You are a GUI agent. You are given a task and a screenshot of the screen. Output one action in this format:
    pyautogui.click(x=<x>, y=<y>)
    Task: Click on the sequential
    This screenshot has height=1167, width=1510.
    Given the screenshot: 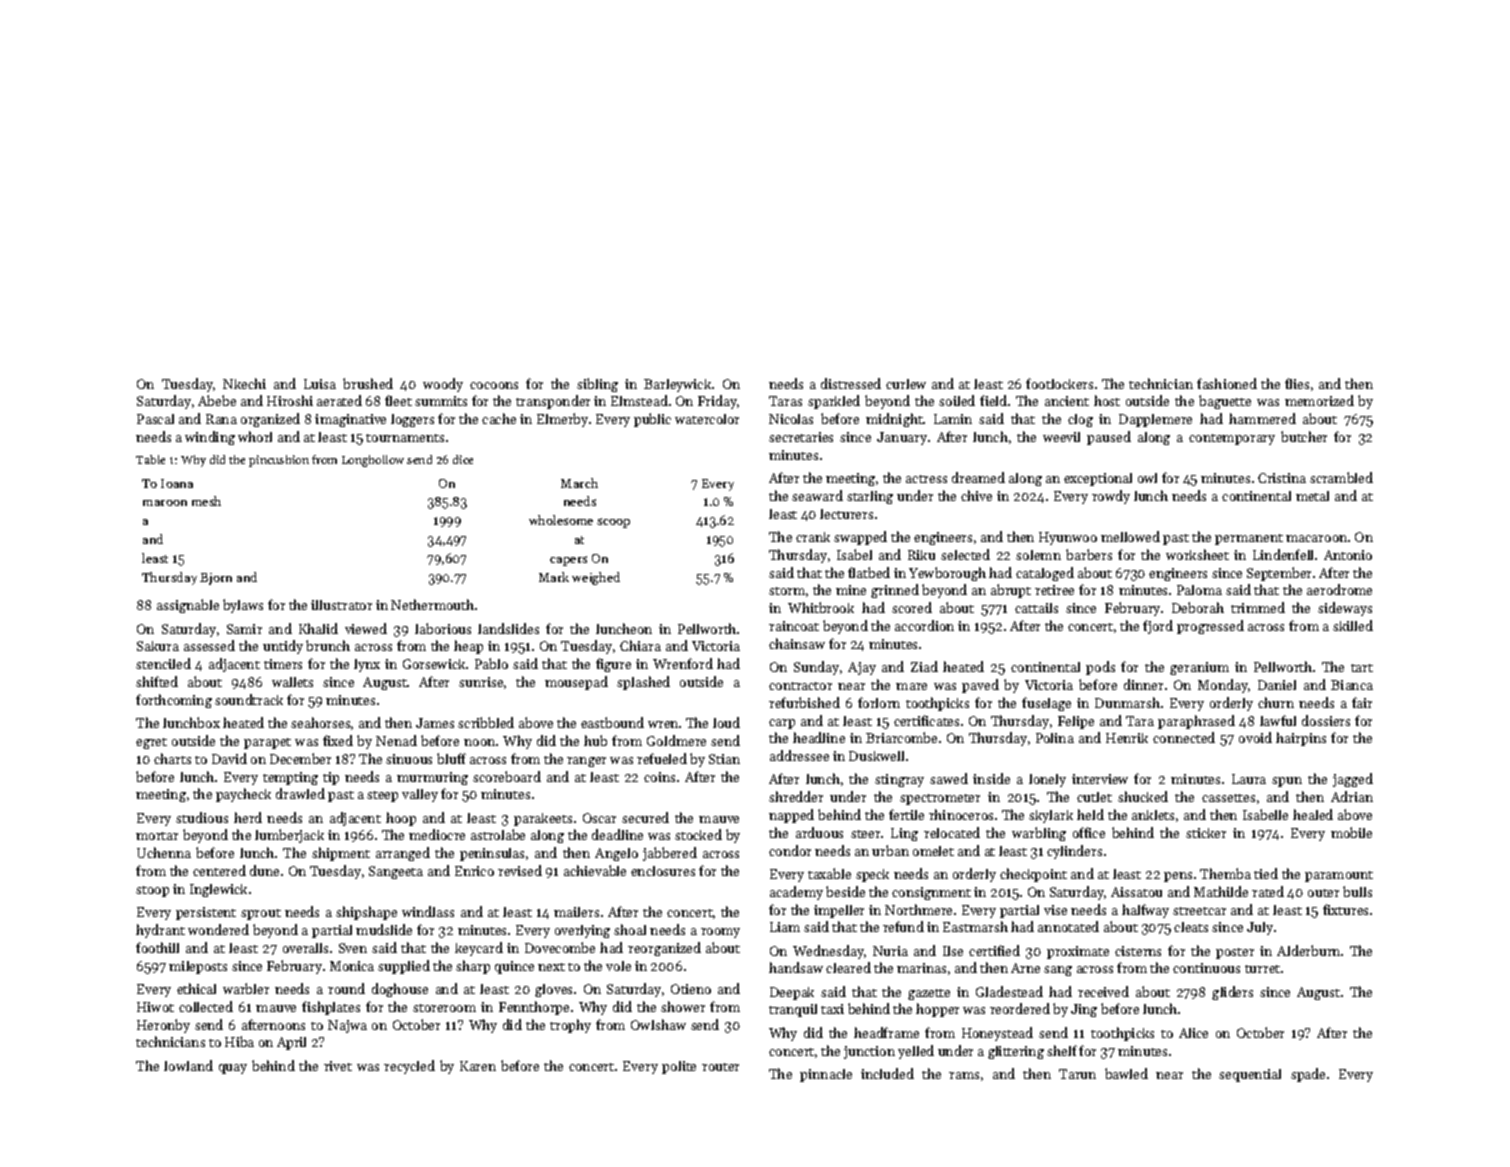 What is the action you would take?
    pyautogui.click(x=1250, y=1075)
